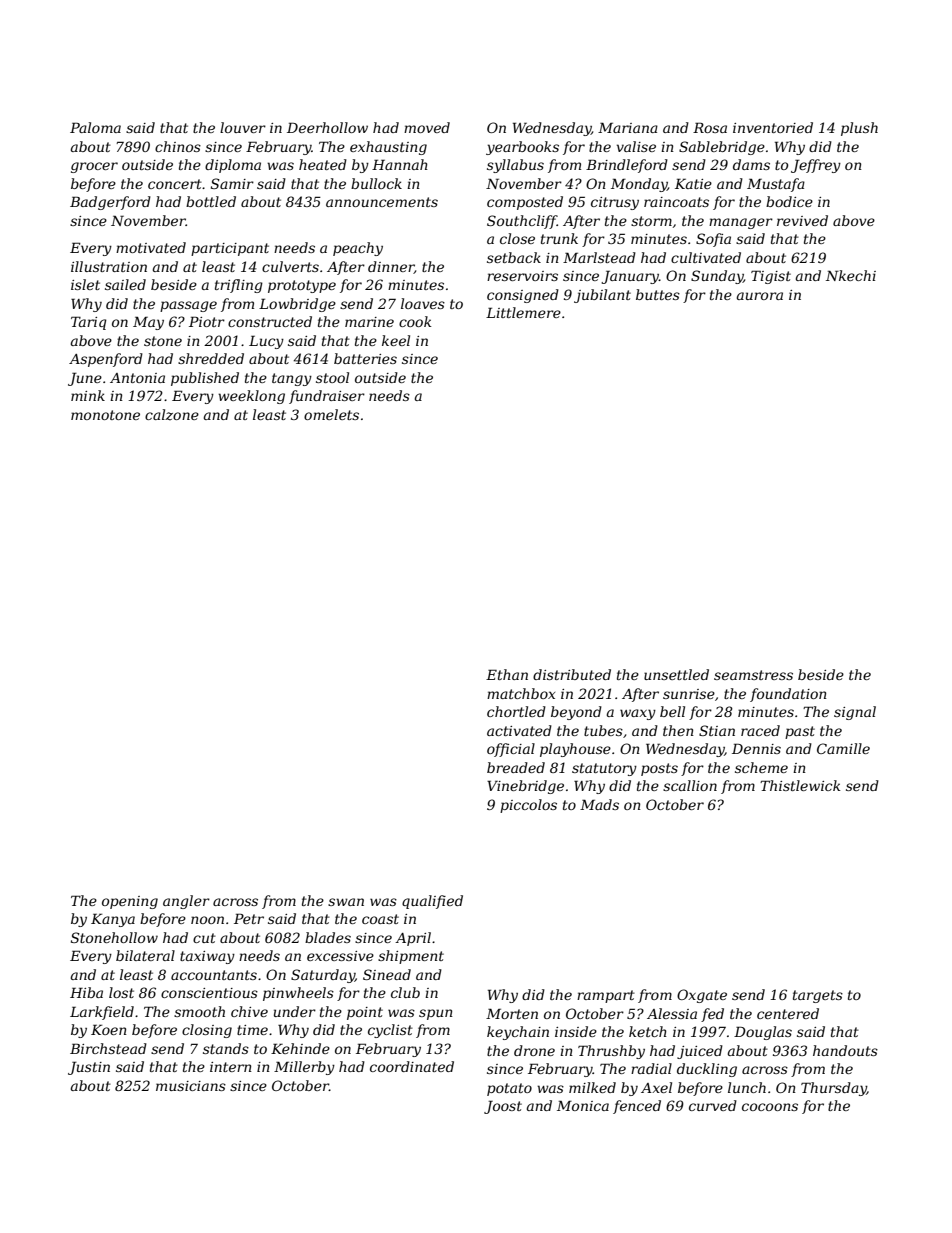  Describe the element at coordinates (89, 323) in the image. I see `Tariq` at that location.
